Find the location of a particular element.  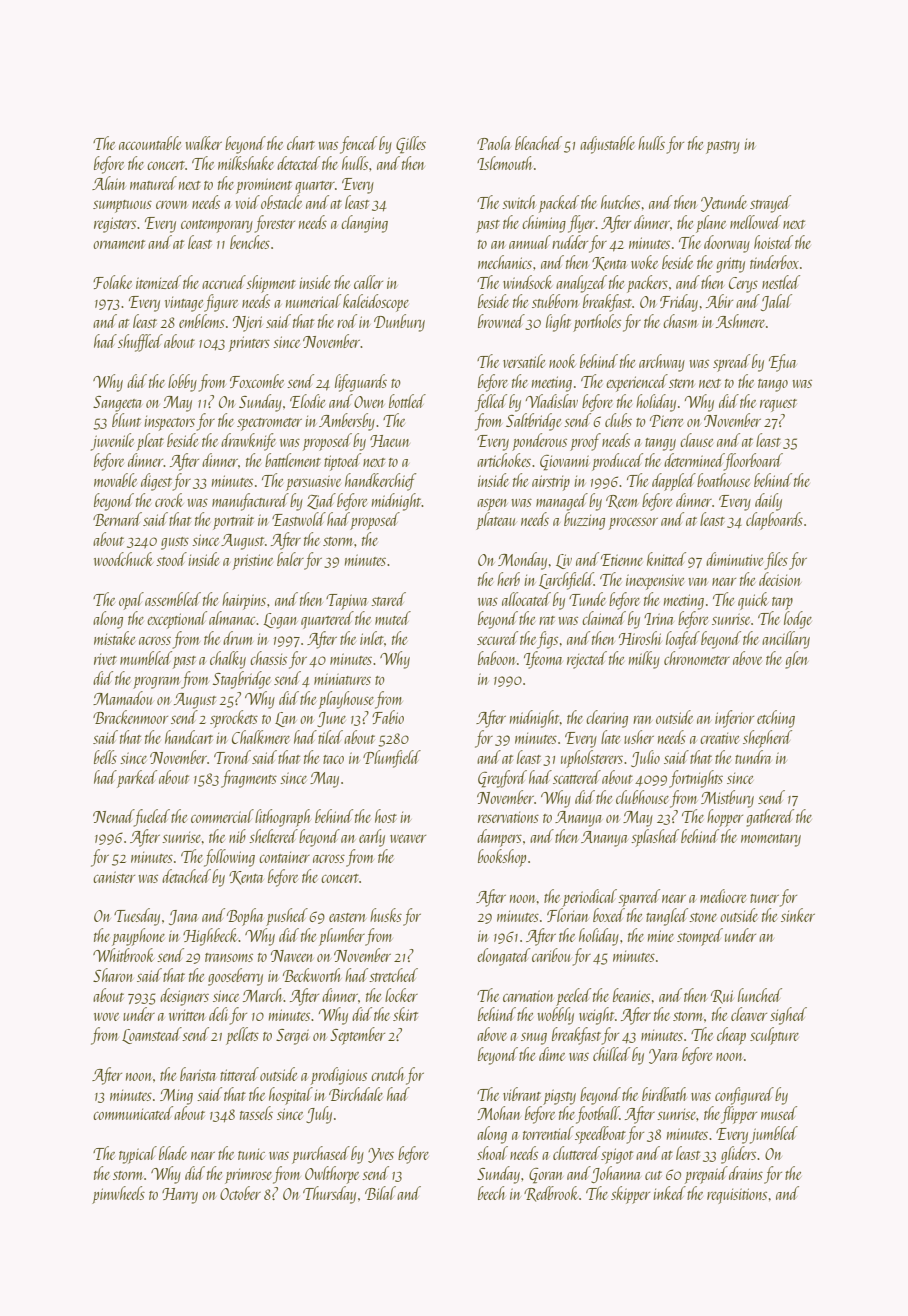

skipper is located at coordinates (630, 1195).
